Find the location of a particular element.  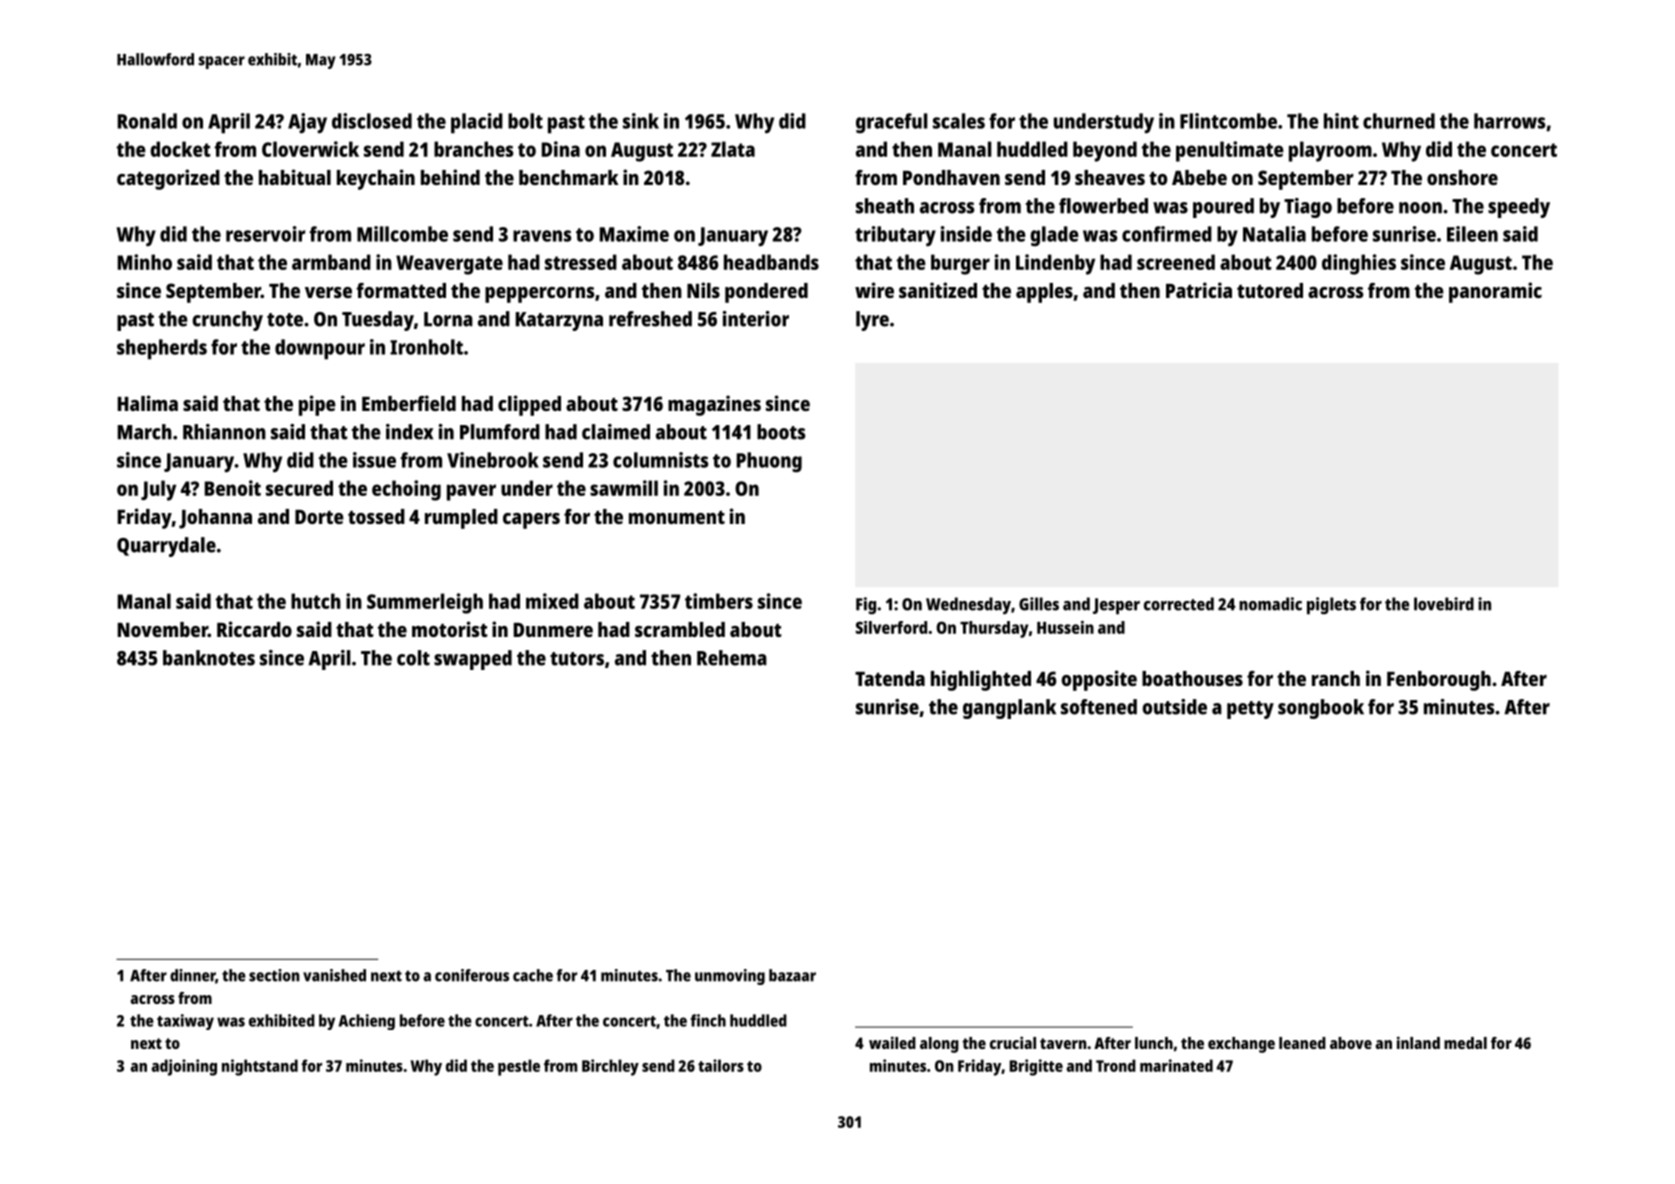

lovebird is located at coordinates (1444, 604).
